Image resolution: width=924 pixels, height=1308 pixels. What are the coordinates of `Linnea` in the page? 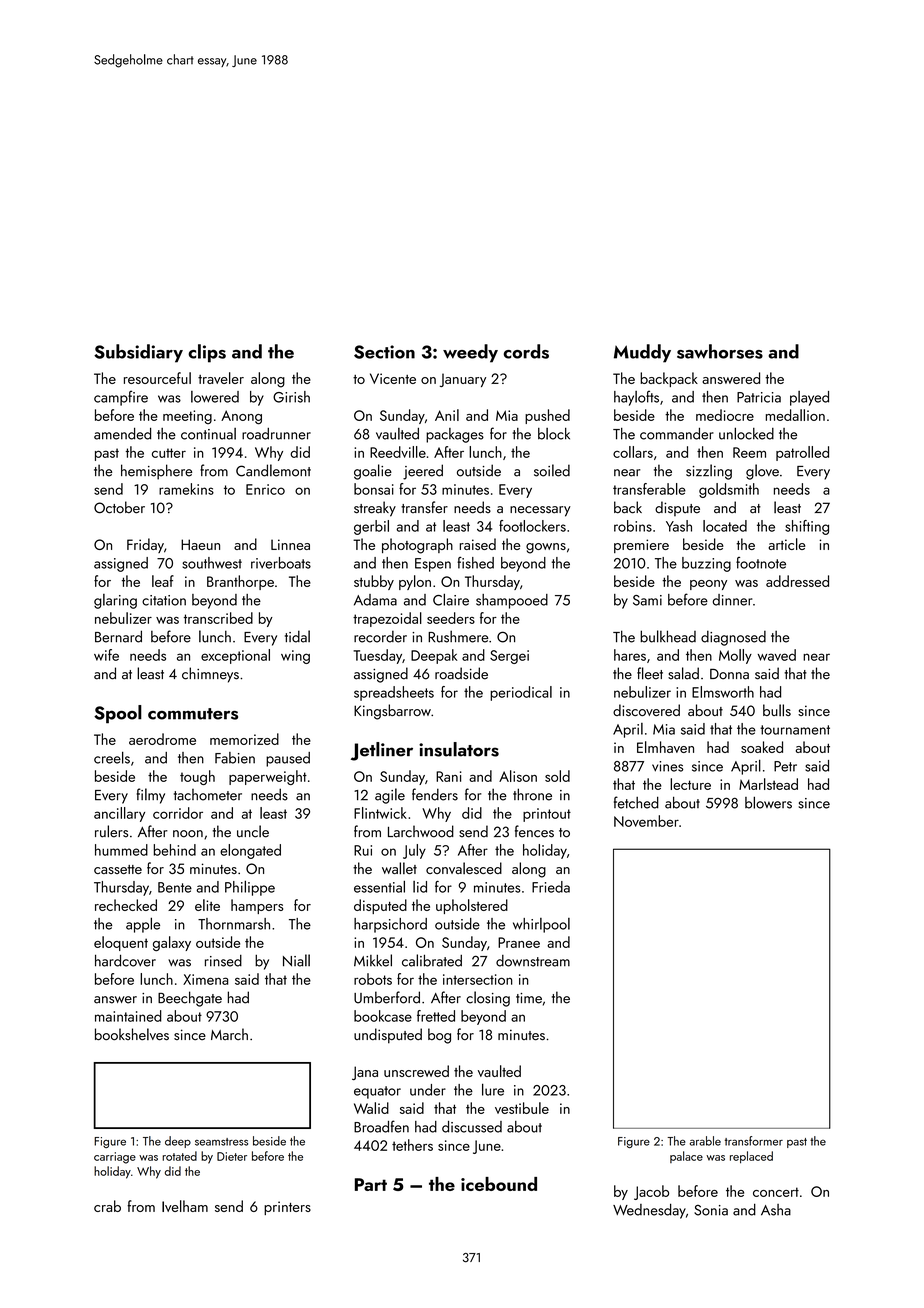 It's located at (290, 544).
